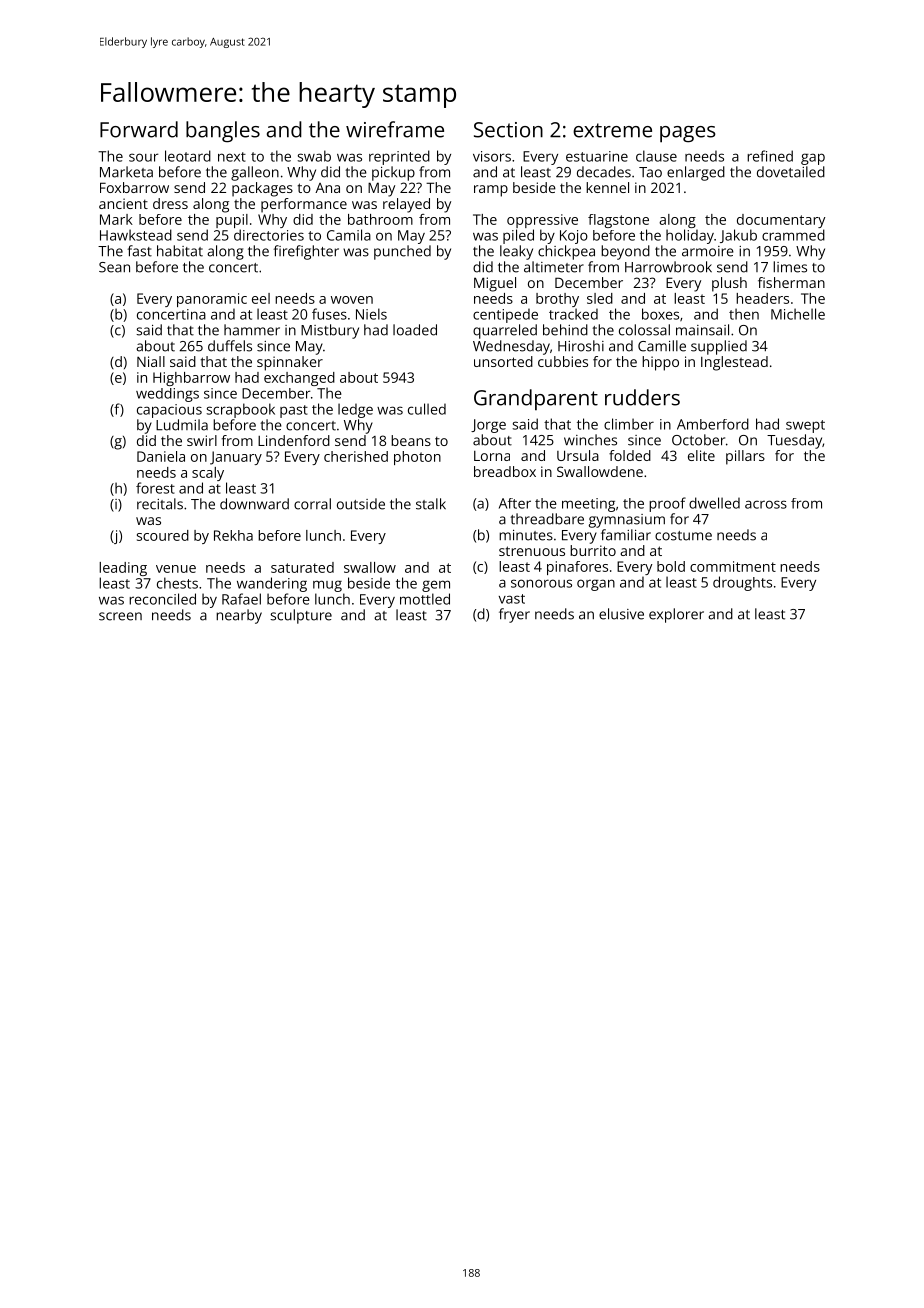 This screenshot has width=924, height=1308. What do you see at coordinates (794, 441) in the screenshot?
I see `Tuesday` at bounding box center [794, 441].
